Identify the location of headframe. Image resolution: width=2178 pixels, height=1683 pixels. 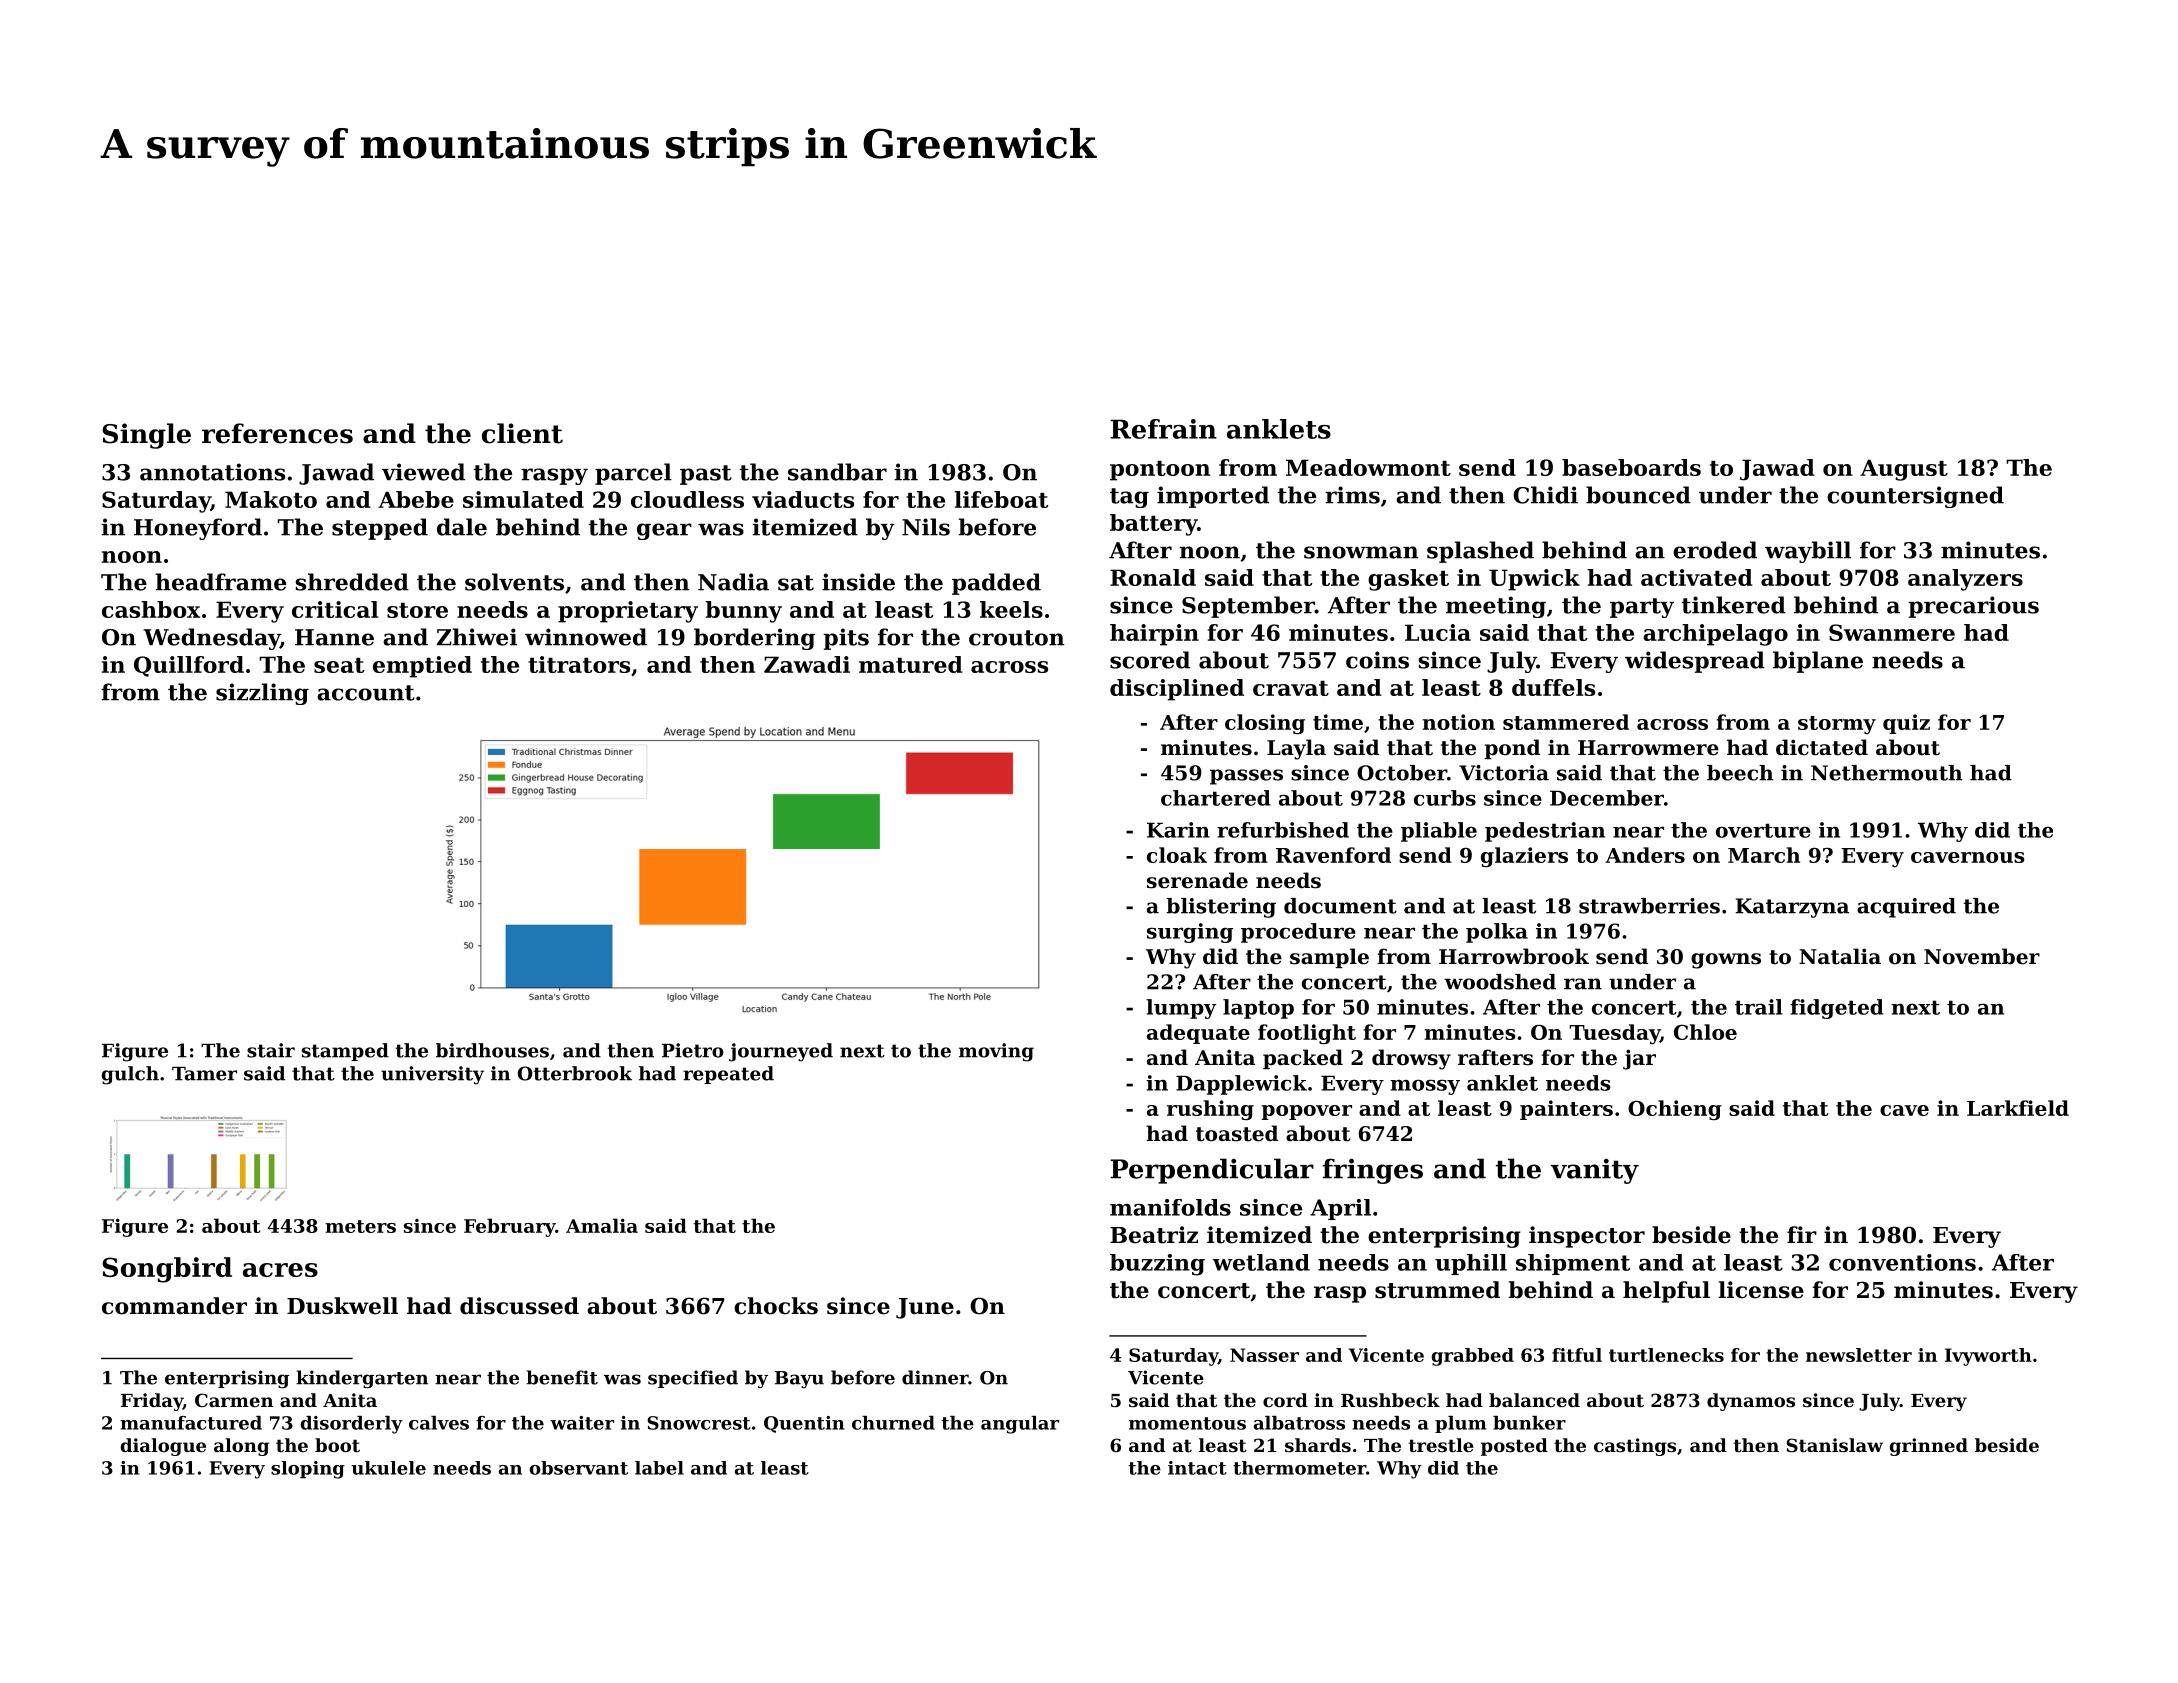
(220, 582).
